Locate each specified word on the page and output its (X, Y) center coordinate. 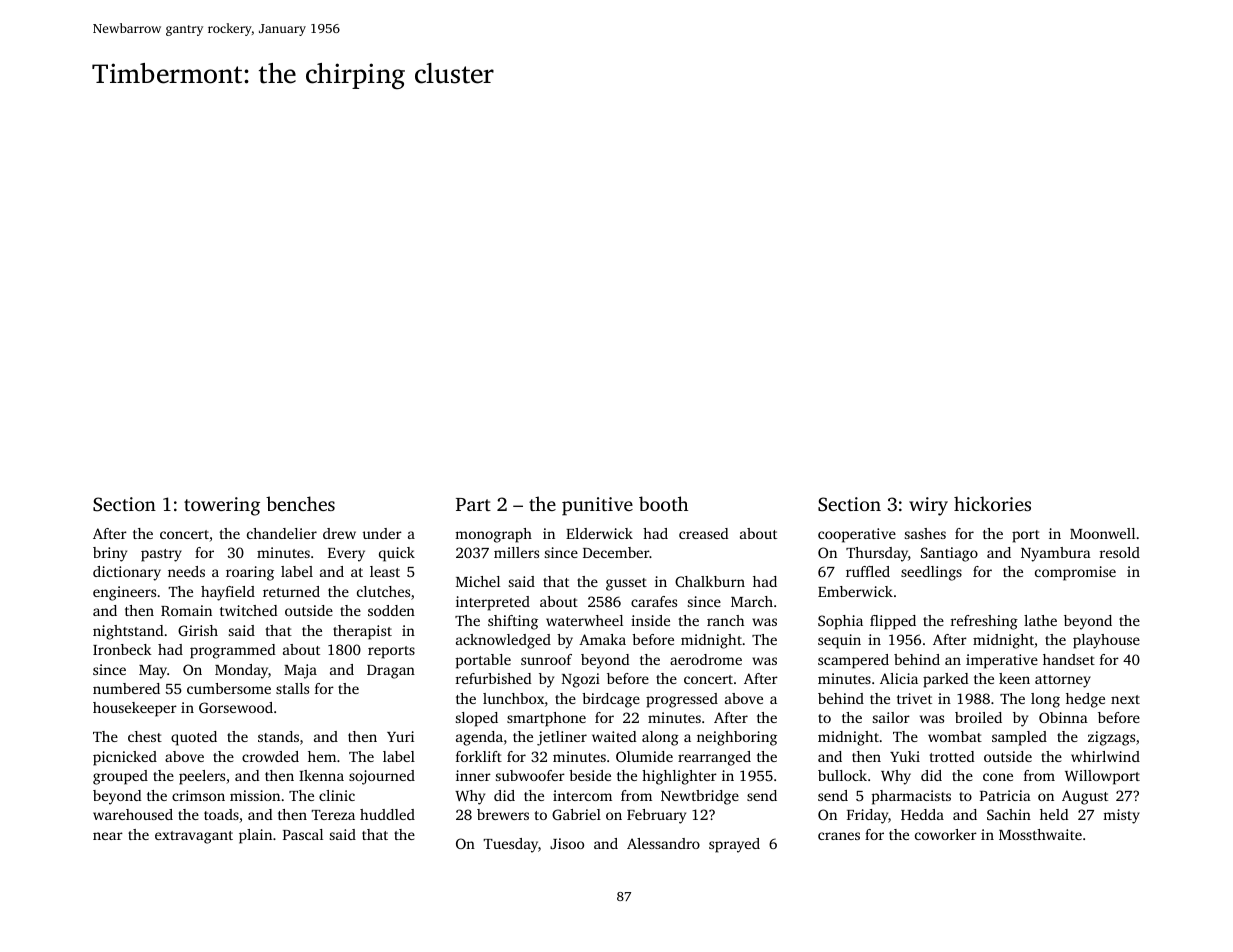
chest (145, 736)
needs (186, 571)
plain (255, 836)
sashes (925, 533)
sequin (839, 641)
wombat (955, 736)
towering (222, 506)
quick (397, 554)
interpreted (493, 603)
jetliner (562, 738)
